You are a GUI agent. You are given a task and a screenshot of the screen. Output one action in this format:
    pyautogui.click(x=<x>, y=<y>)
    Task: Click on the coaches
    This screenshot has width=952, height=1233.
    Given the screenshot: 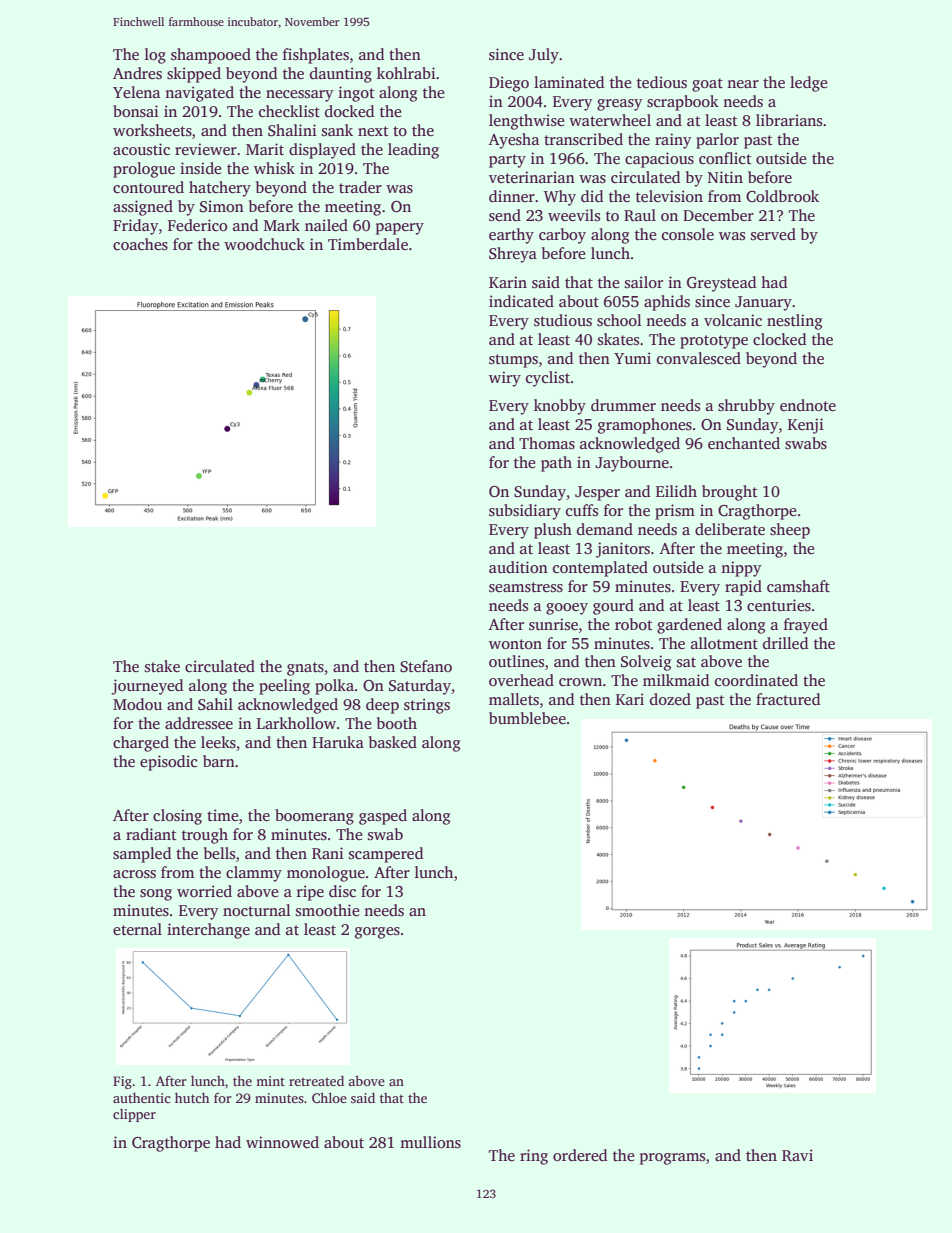 What is the action you would take?
    pyautogui.click(x=140, y=244)
